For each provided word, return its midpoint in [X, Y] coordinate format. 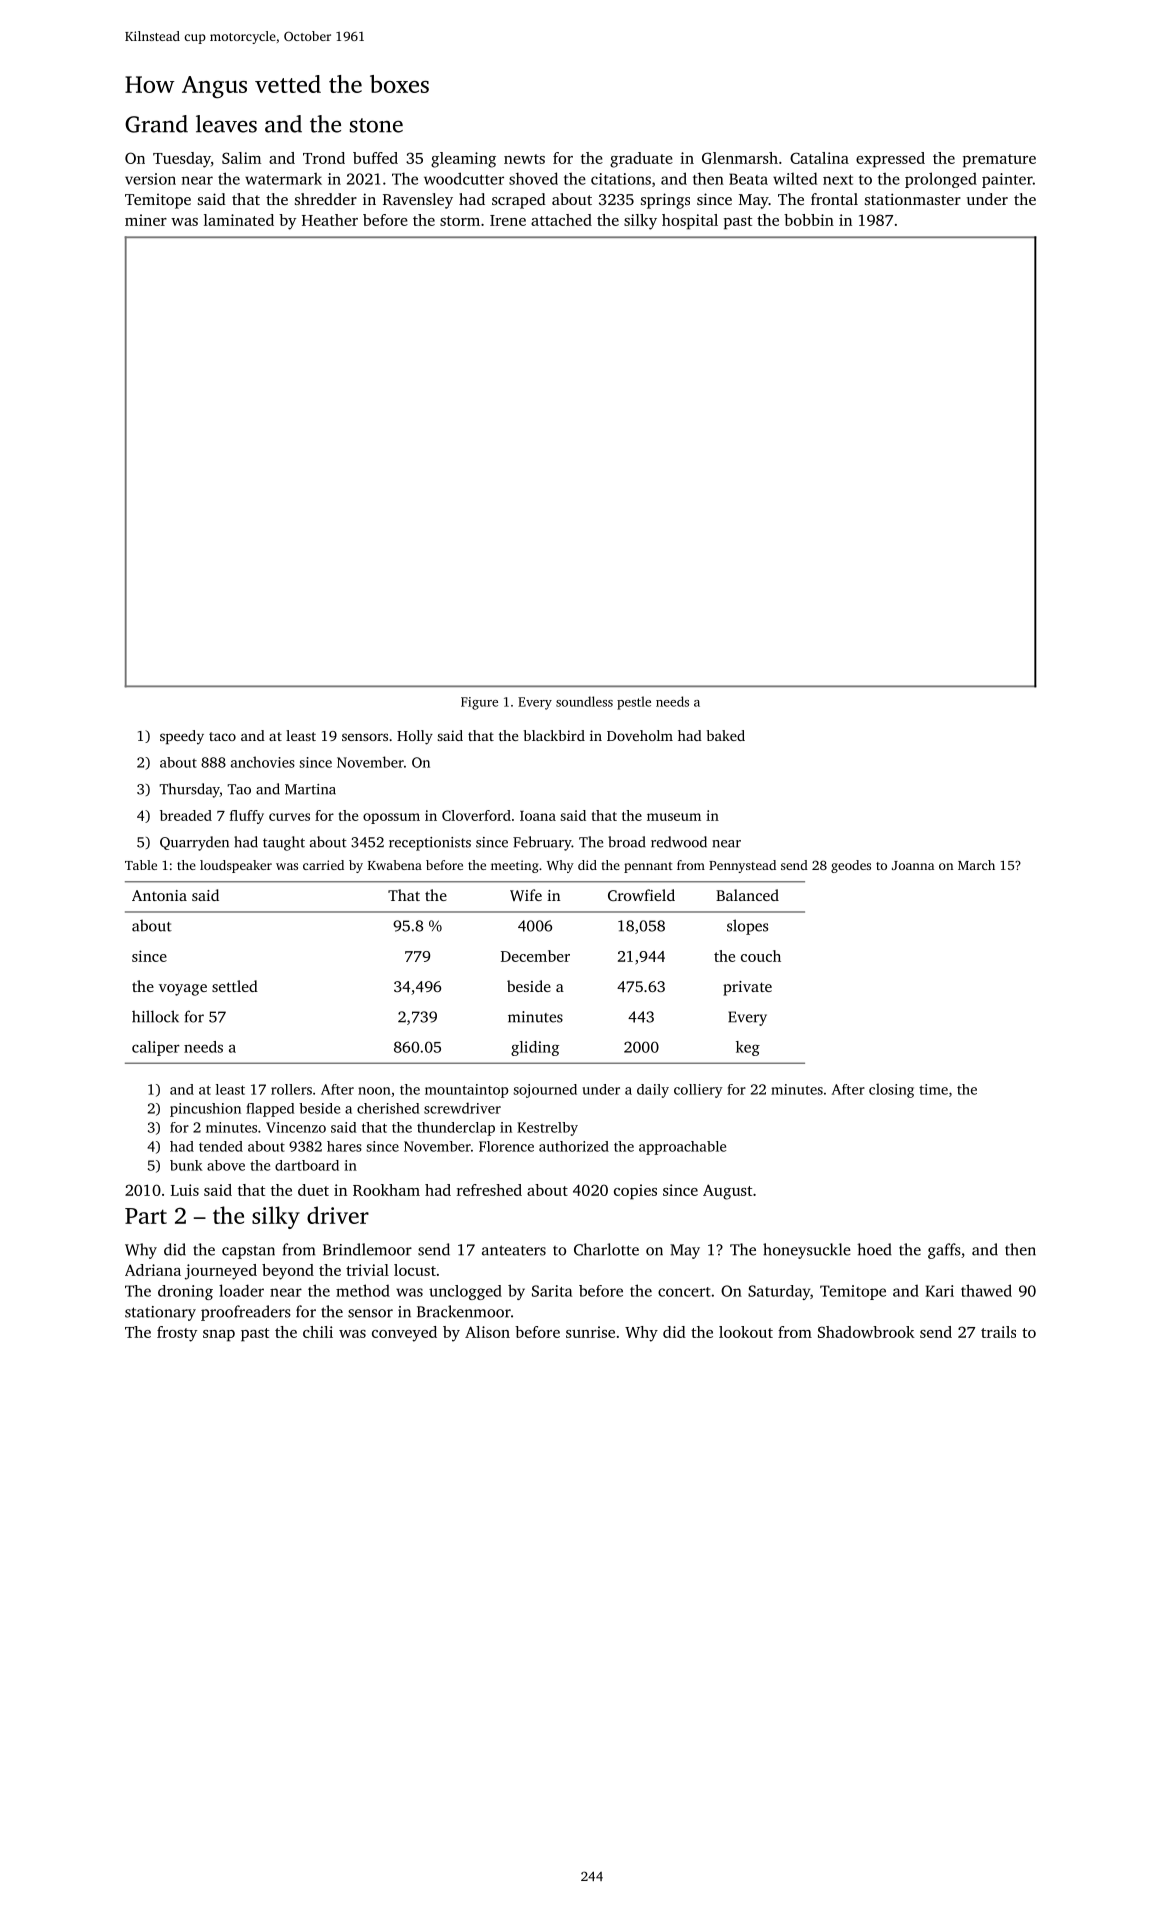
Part [146, 1216]
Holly [415, 737]
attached [561, 220]
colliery [698, 1091]
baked [726, 735]
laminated [239, 220]
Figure [479, 703]
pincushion [205, 1110]
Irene [508, 220]
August [727, 1192]
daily [653, 1091]
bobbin [809, 220]
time [933, 1089]
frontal [834, 199]
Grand [156, 124]
